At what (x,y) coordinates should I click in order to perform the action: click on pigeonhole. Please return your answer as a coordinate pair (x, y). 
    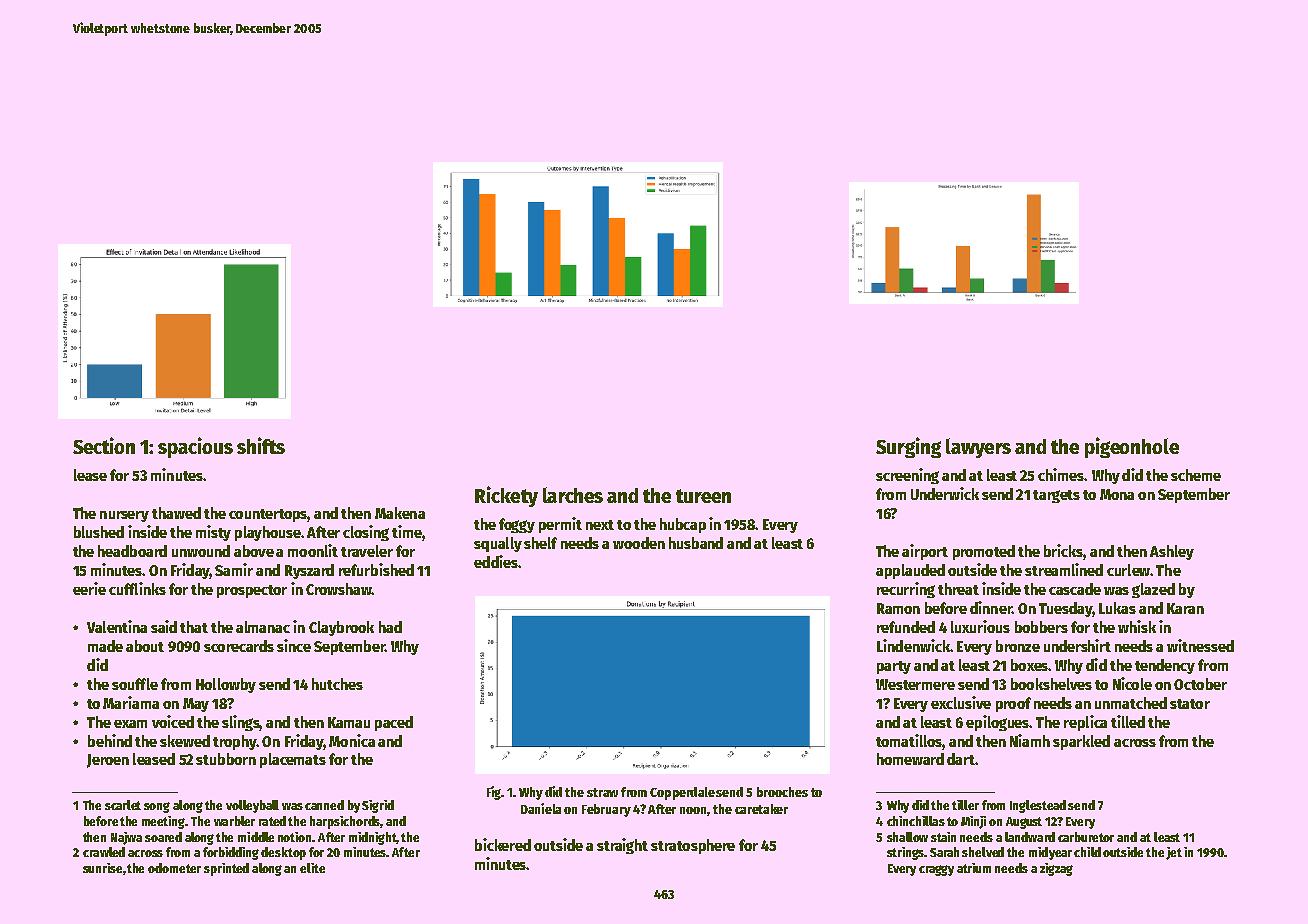
    Looking at the image, I should click on (1132, 447).
